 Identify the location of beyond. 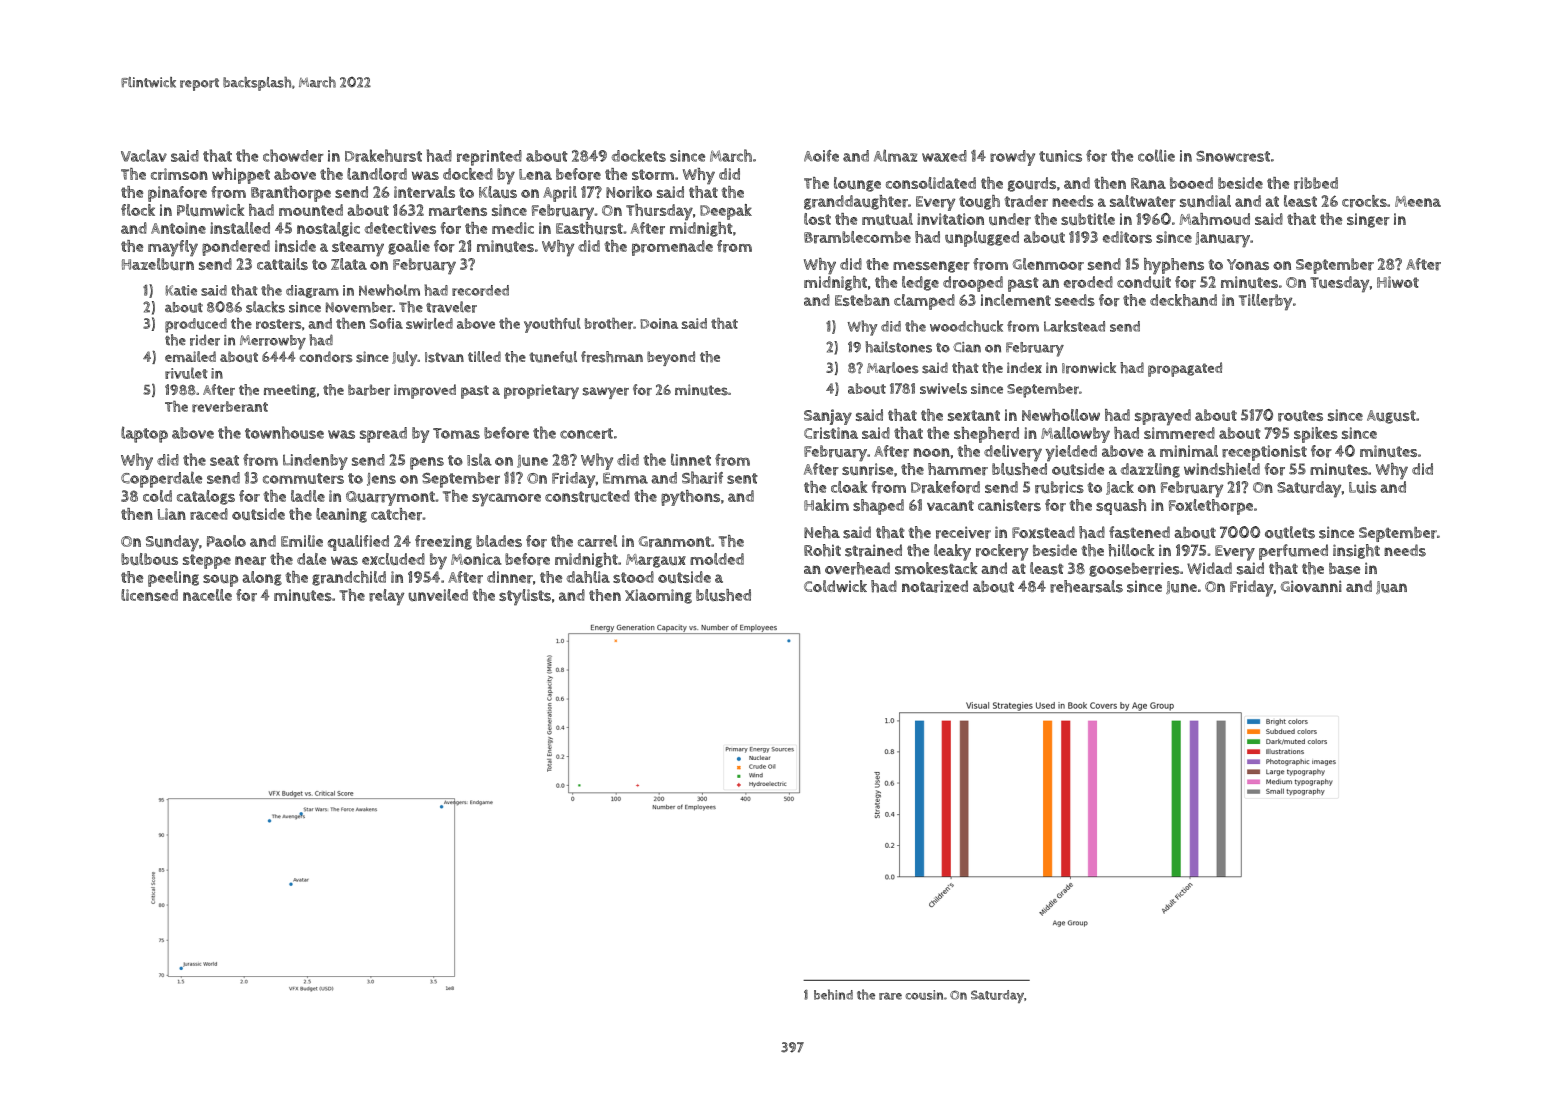
(671, 358).
